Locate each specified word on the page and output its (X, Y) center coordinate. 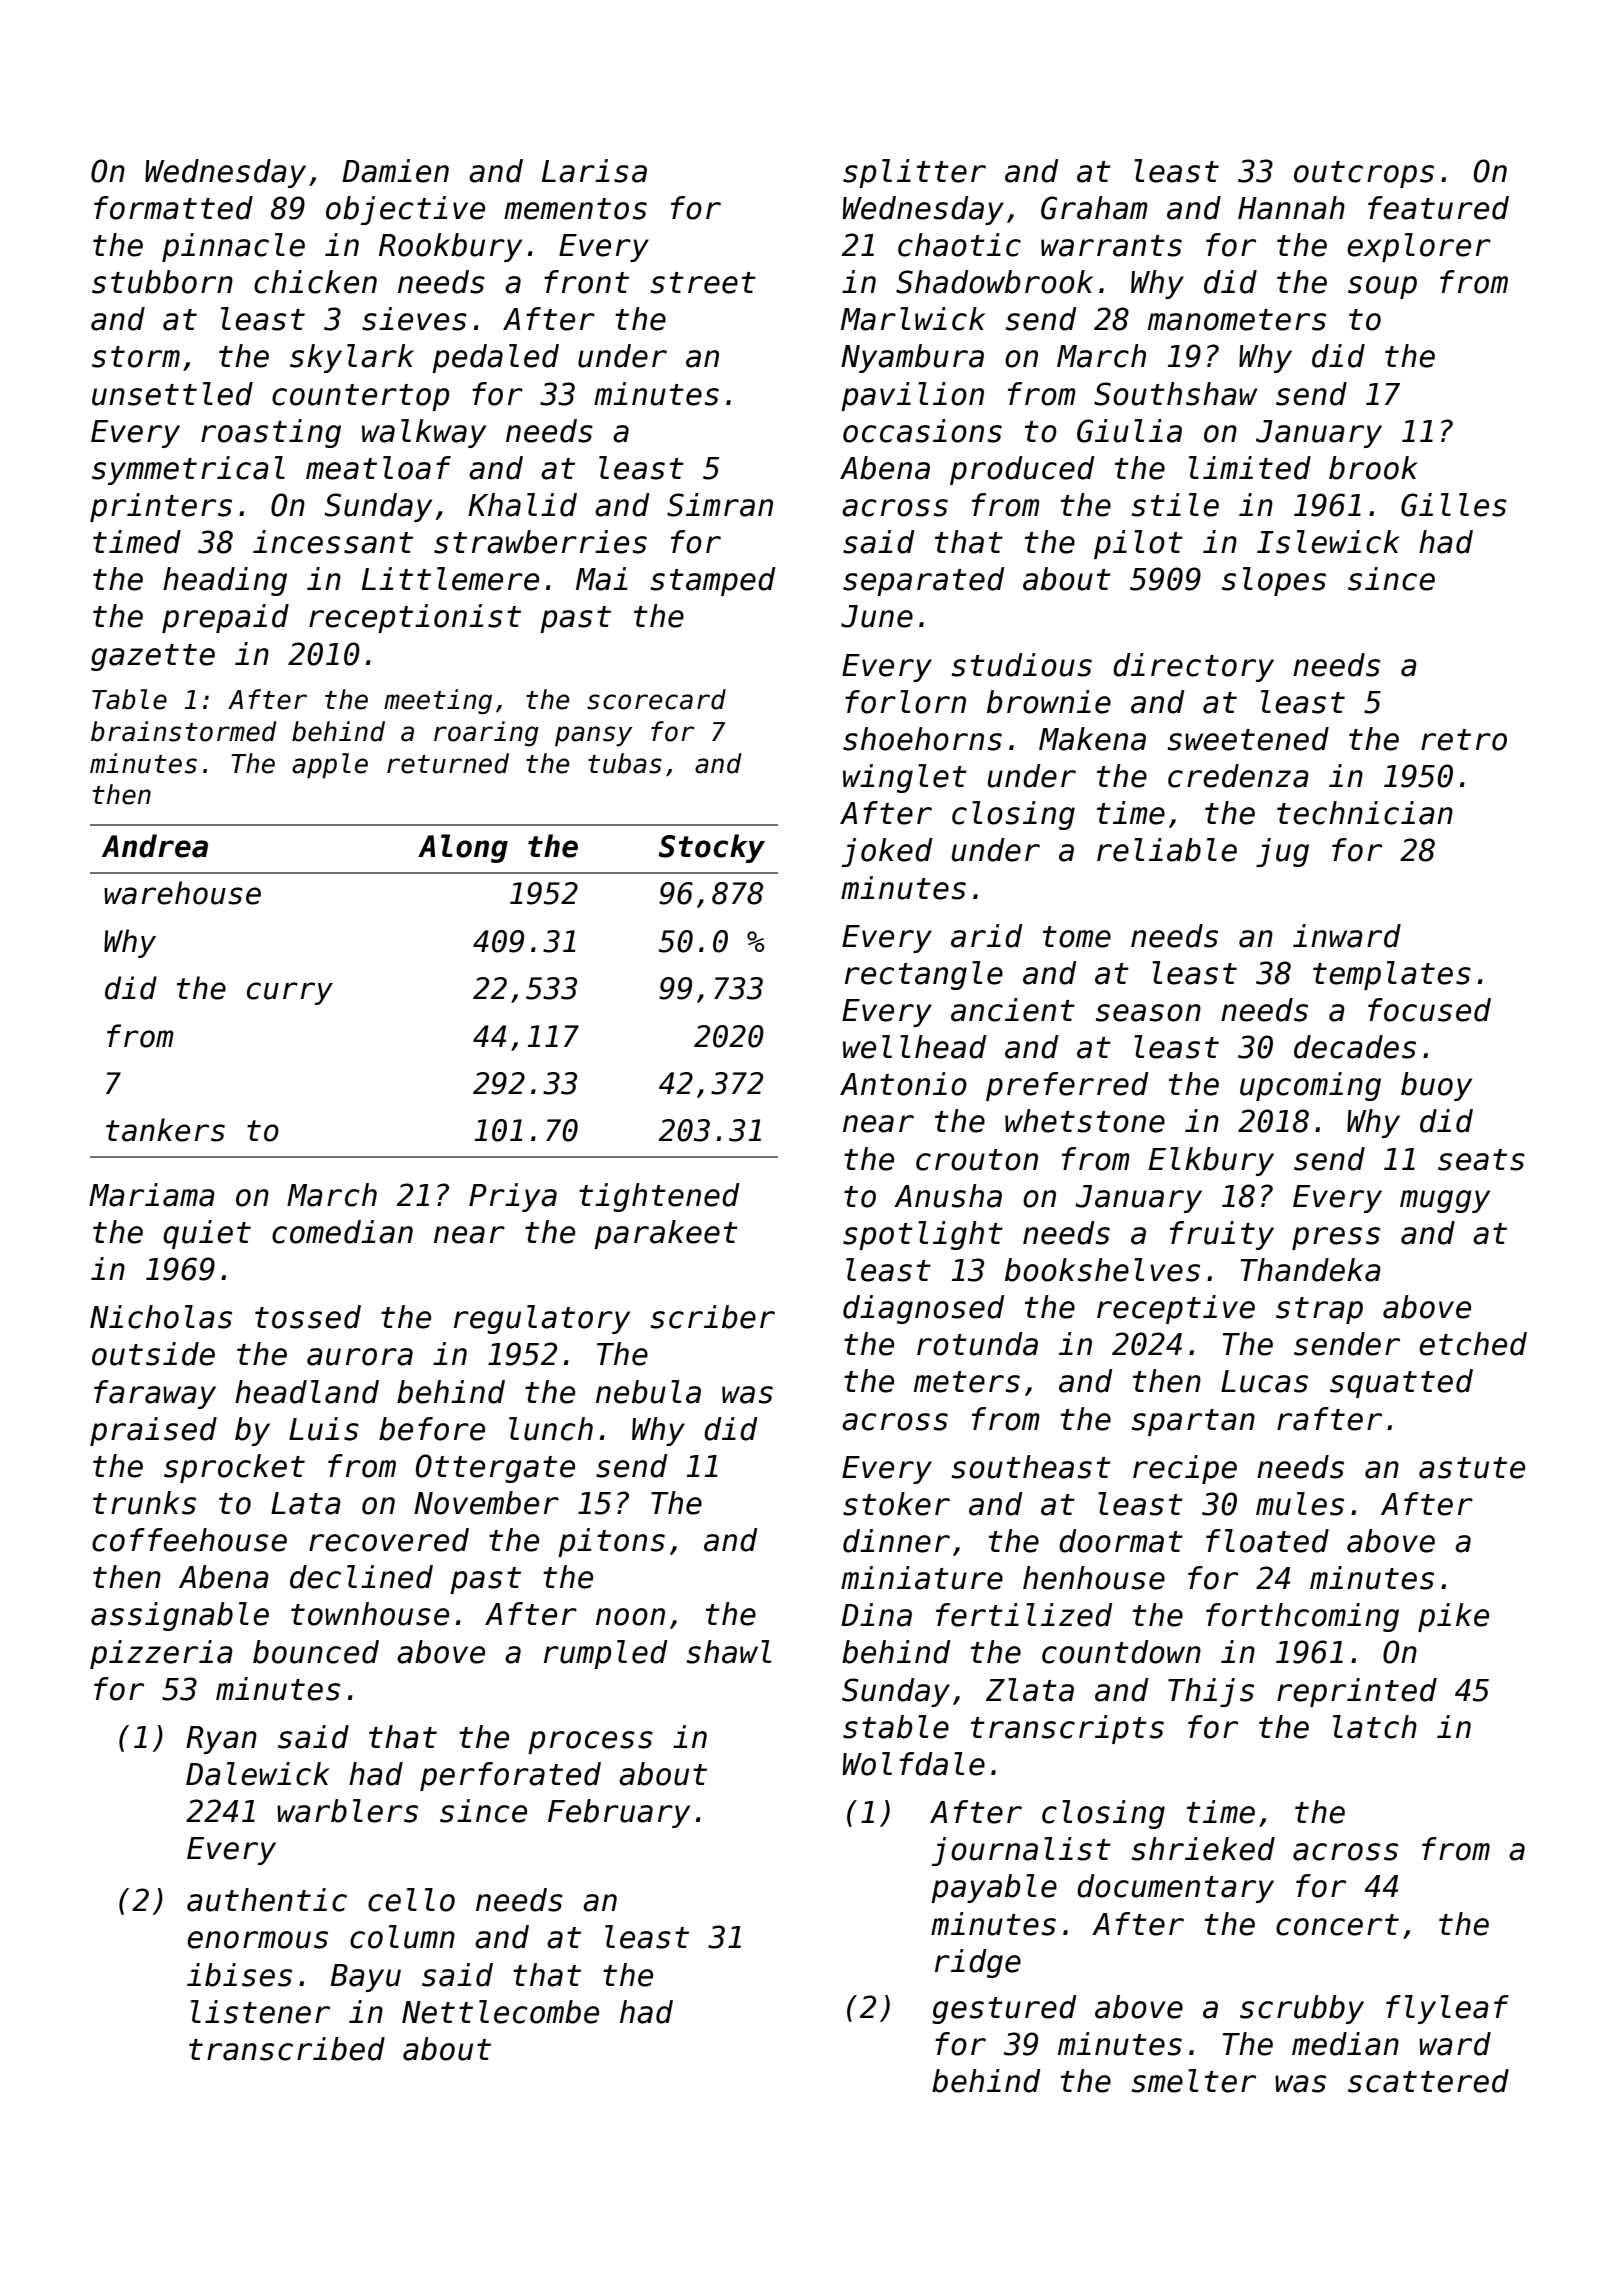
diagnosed (924, 1309)
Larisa (594, 171)
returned (448, 763)
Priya (513, 1197)
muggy (1445, 1201)
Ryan (221, 1740)
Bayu (365, 1978)
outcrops (1364, 174)
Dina (876, 1615)
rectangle (924, 975)
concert (1337, 1925)
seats (1481, 1160)
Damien (395, 171)
